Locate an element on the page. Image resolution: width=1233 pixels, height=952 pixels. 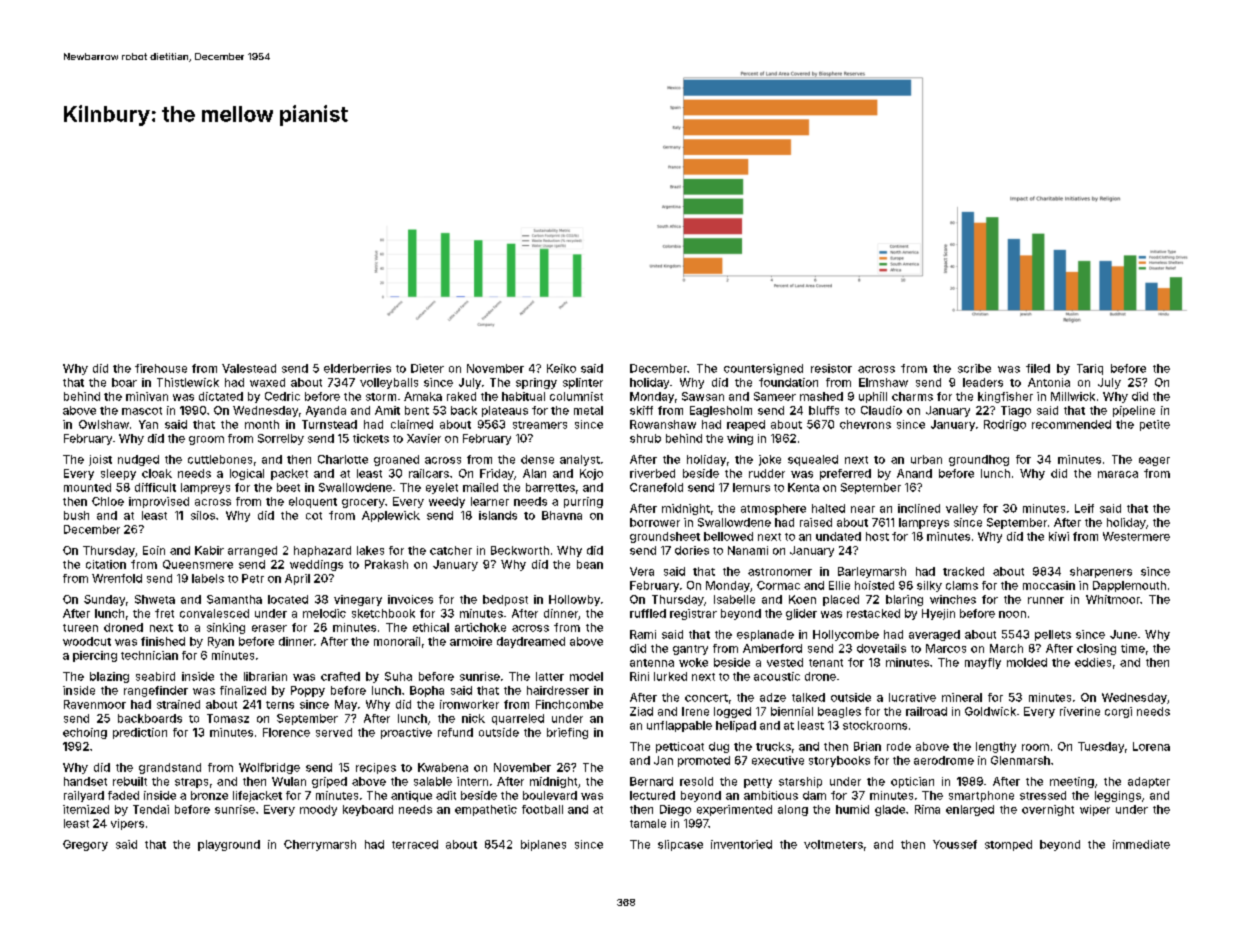
waxed is located at coordinates (267, 382).
